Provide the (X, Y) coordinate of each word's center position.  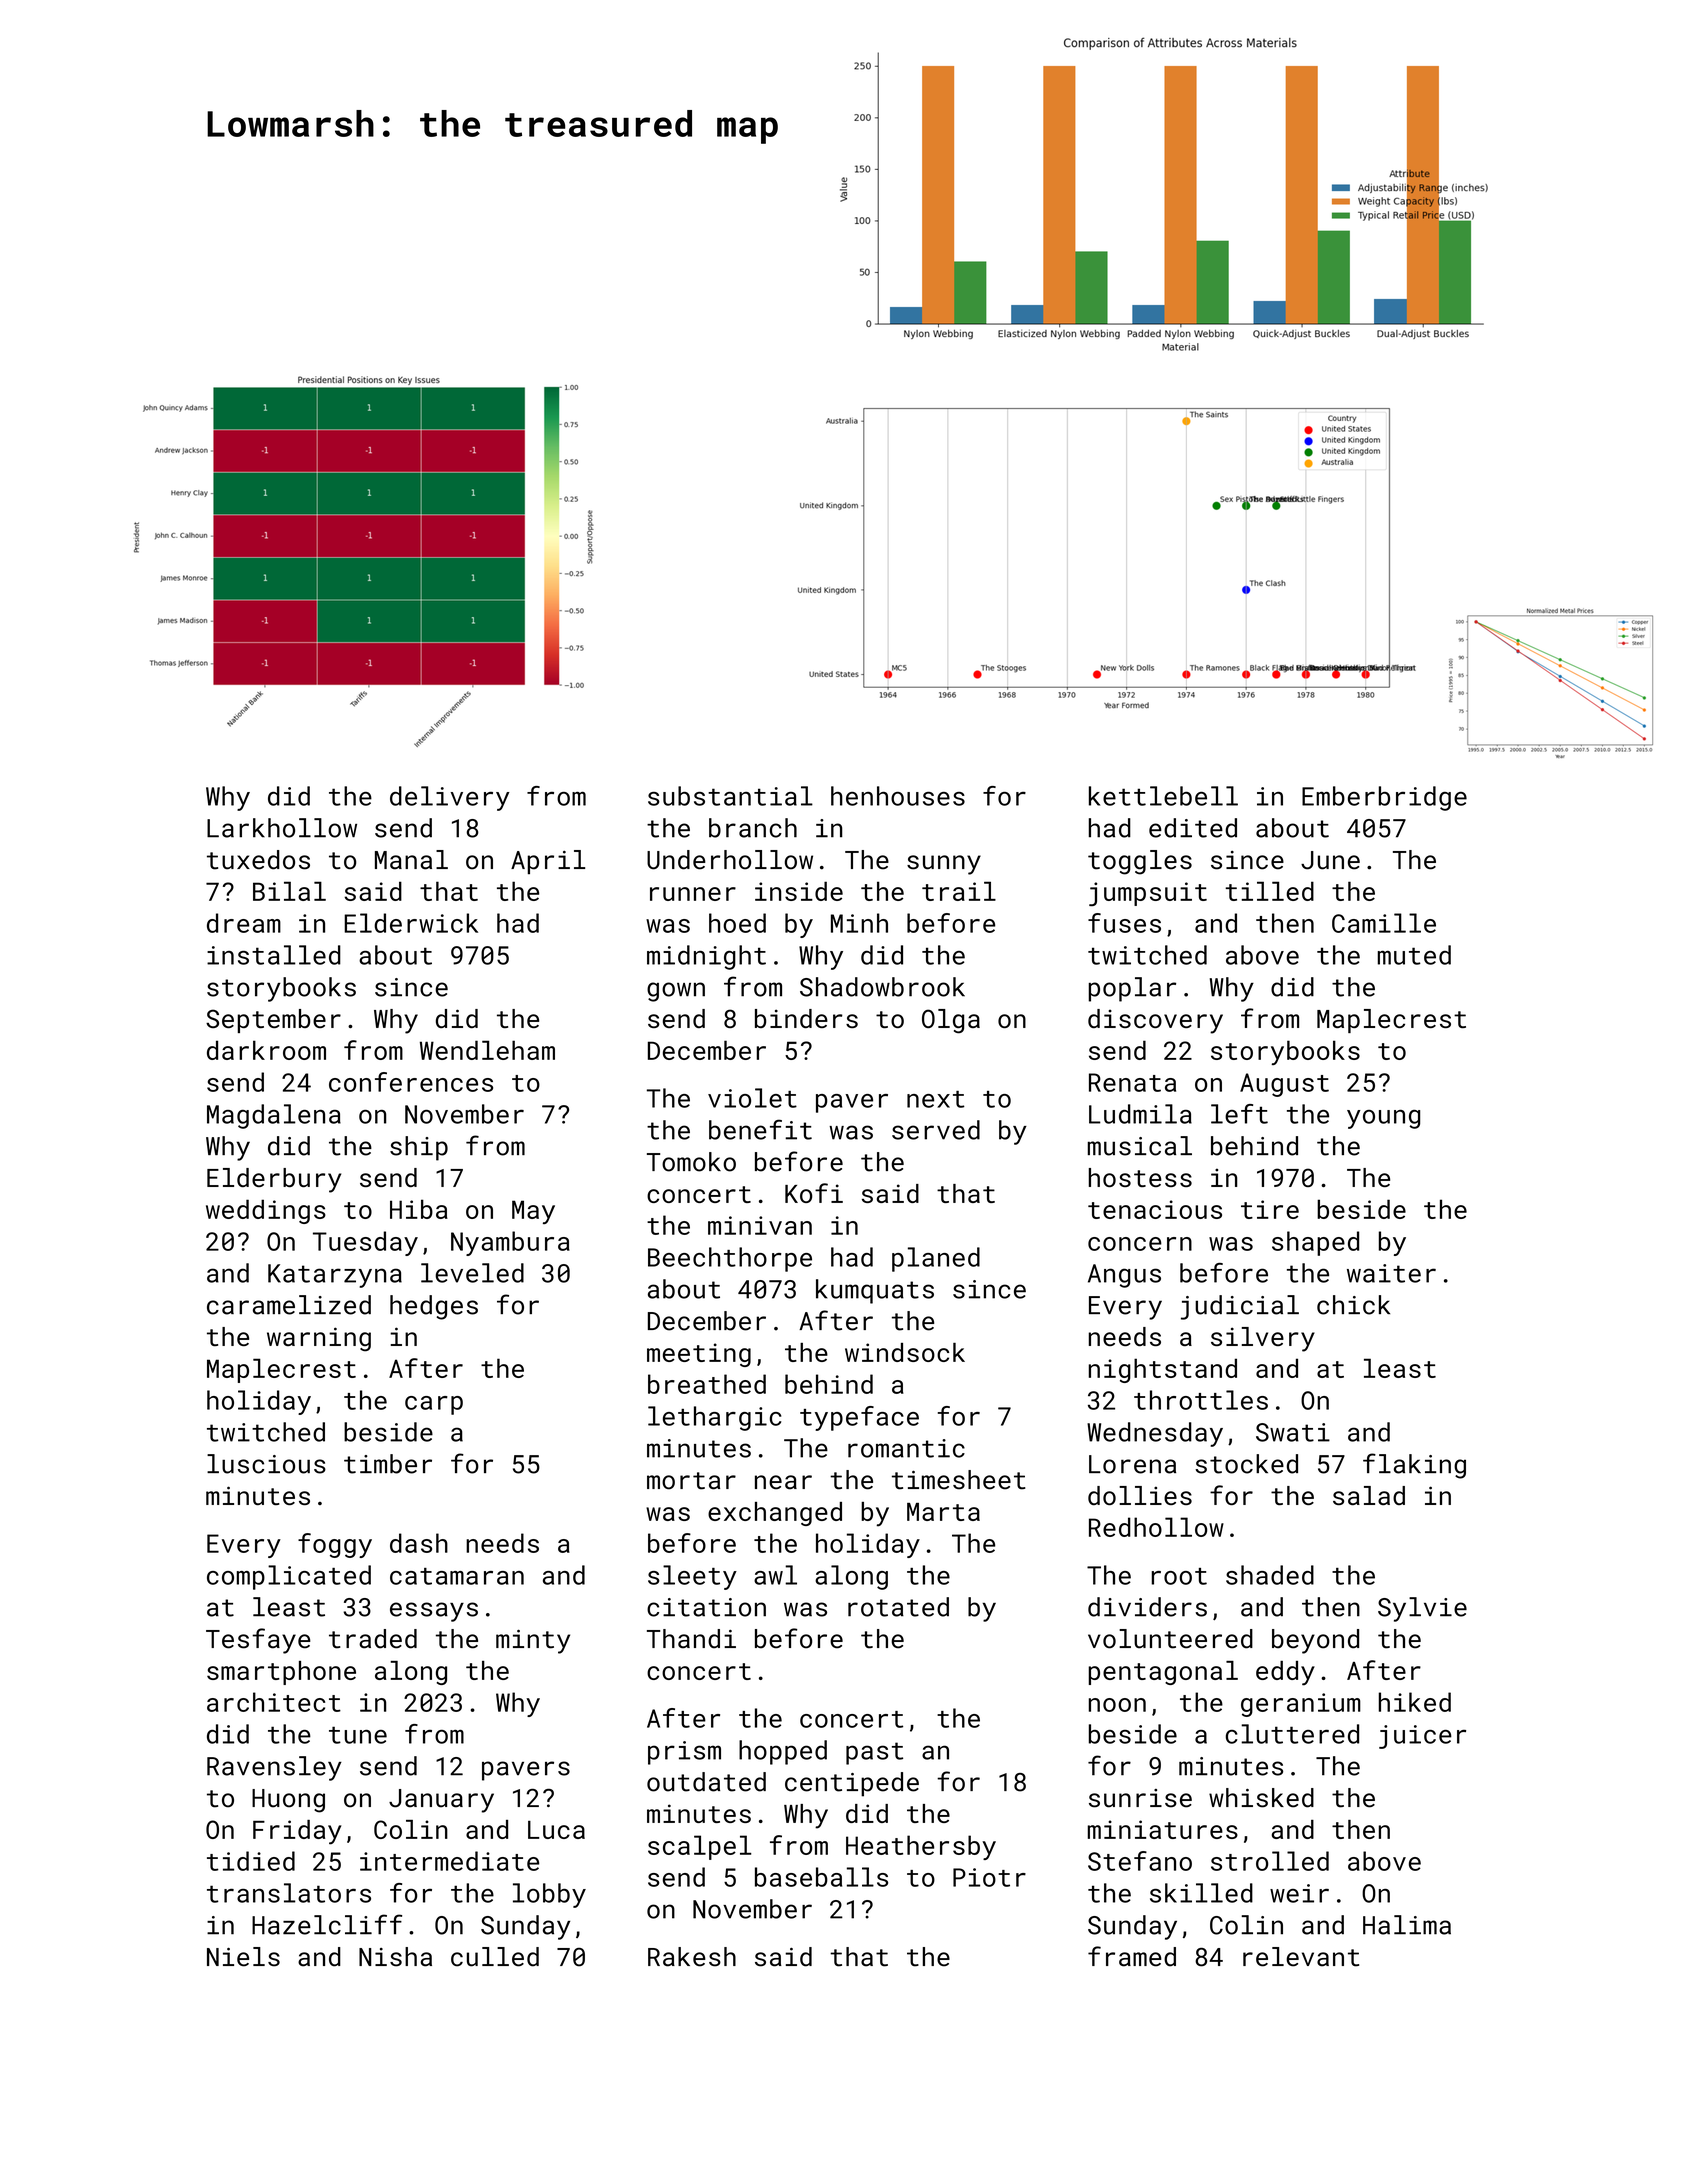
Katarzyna (335, 1276)
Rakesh (692, 1957)
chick (1353, 1305)
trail (959, 891)
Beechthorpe (730, 1259)
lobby (549, 1895)
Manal (411, 860)
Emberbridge (1384, 798)
